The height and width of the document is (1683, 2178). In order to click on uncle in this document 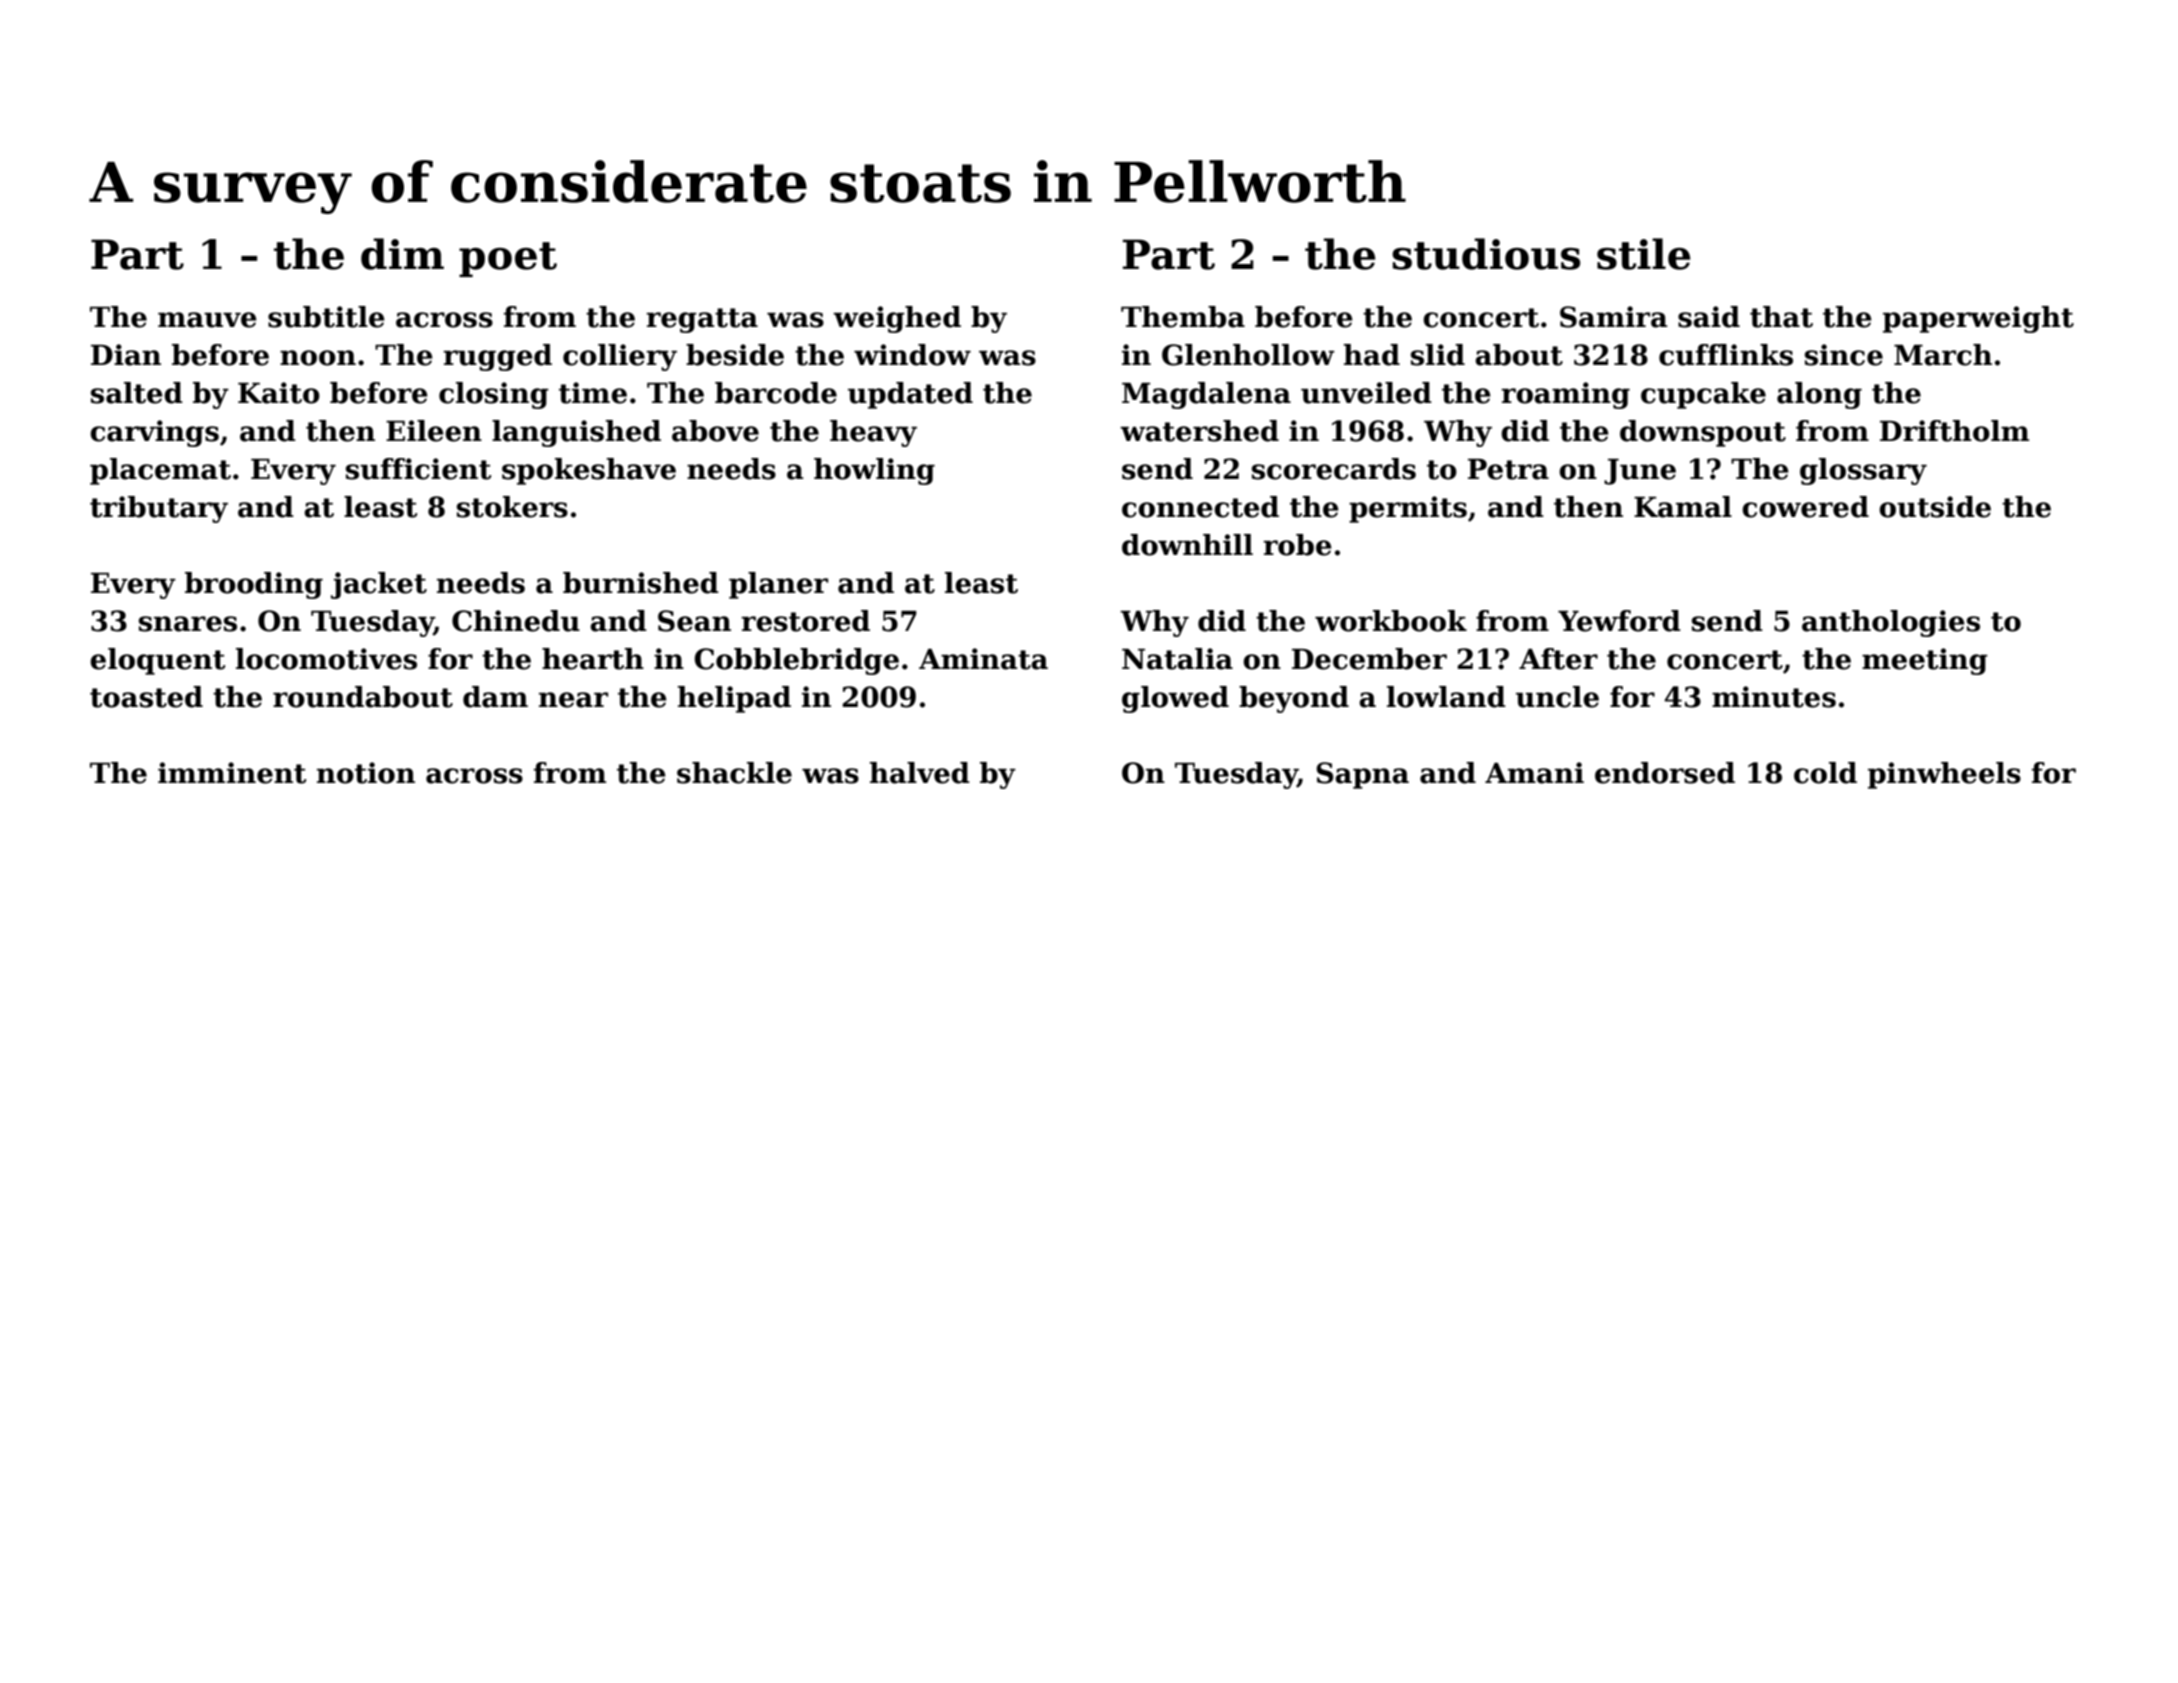, I will do `click(1557, 697)`.
